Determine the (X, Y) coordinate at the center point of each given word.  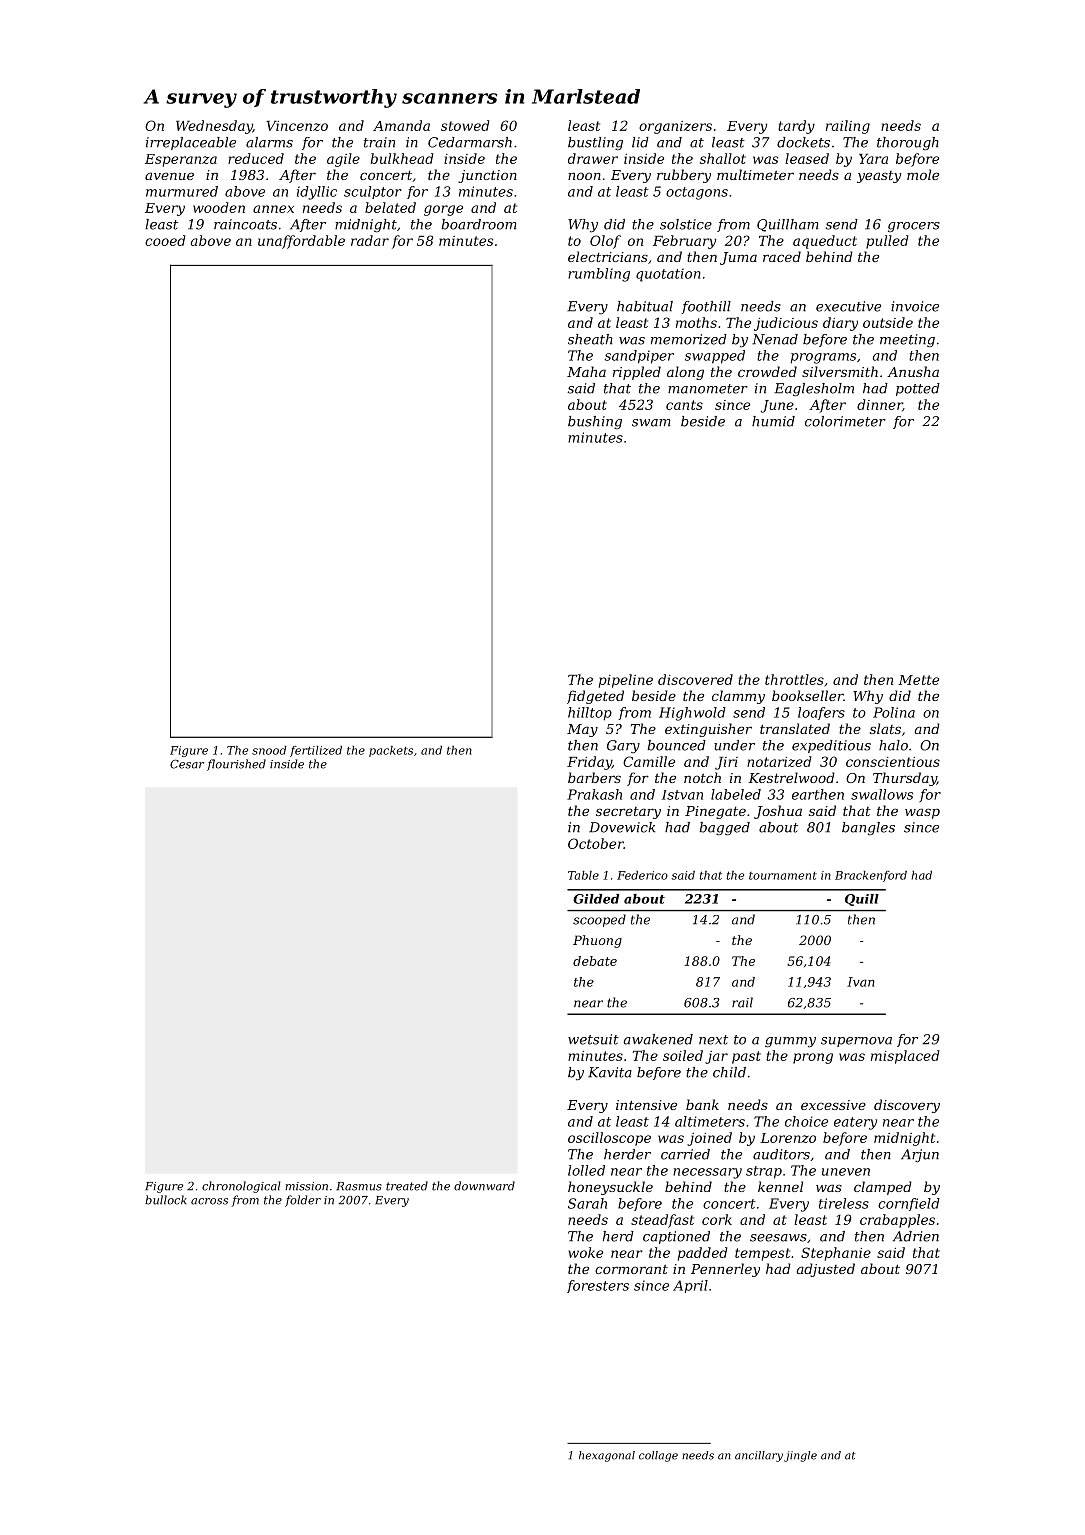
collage (658, 1456)
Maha (586, 371)
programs (823, 358)
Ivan (861, 982)
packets (391, 751)
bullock (166, 1200)
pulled (887, 242)
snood (269, 750)
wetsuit (593, 1039)
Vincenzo (297, 126)
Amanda (401, 125)
